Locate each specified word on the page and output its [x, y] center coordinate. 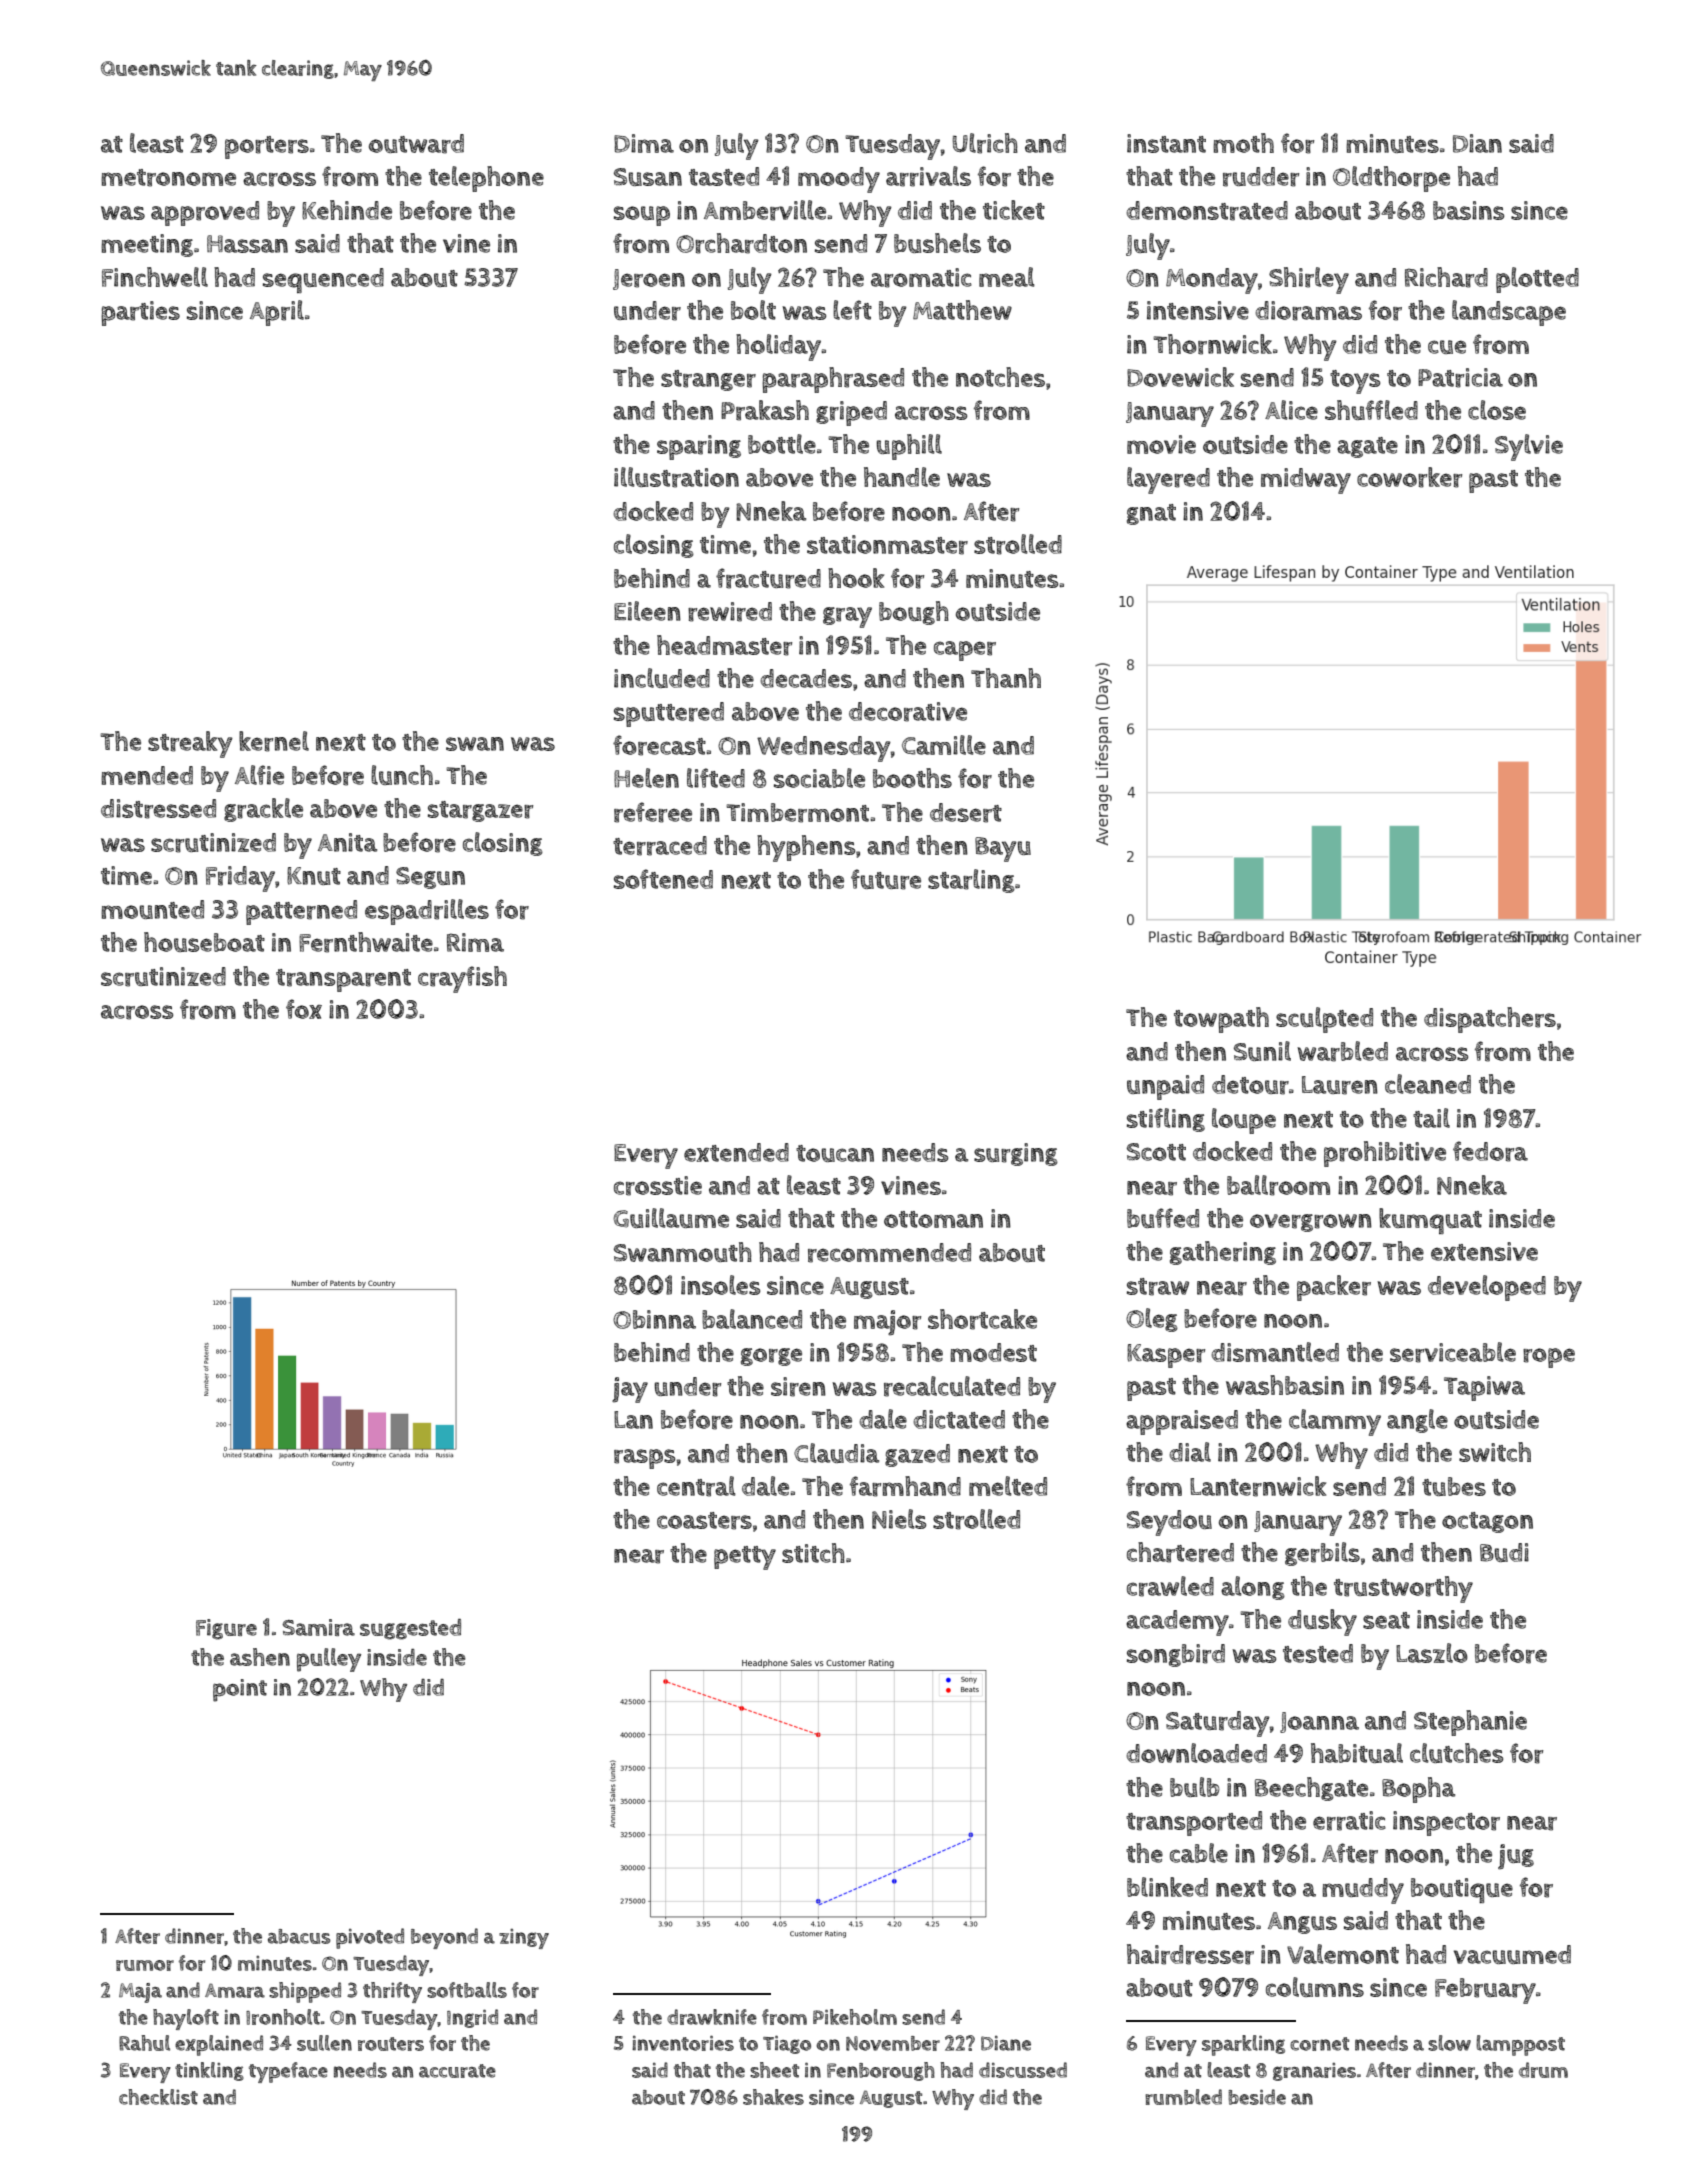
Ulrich [985, 143]
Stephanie [1470, 1723]
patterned [301, 912]
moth [1243, 143]
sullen [324, 2043]
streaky [190, 744]
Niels [899, 1519]
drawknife [712, 2017]
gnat [1151, 514]
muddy [1363, 1891]
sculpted [1324, 1020]
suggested [410, 1629]
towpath [1221, 1020]
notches [1000, 377]
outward [416, 144]
